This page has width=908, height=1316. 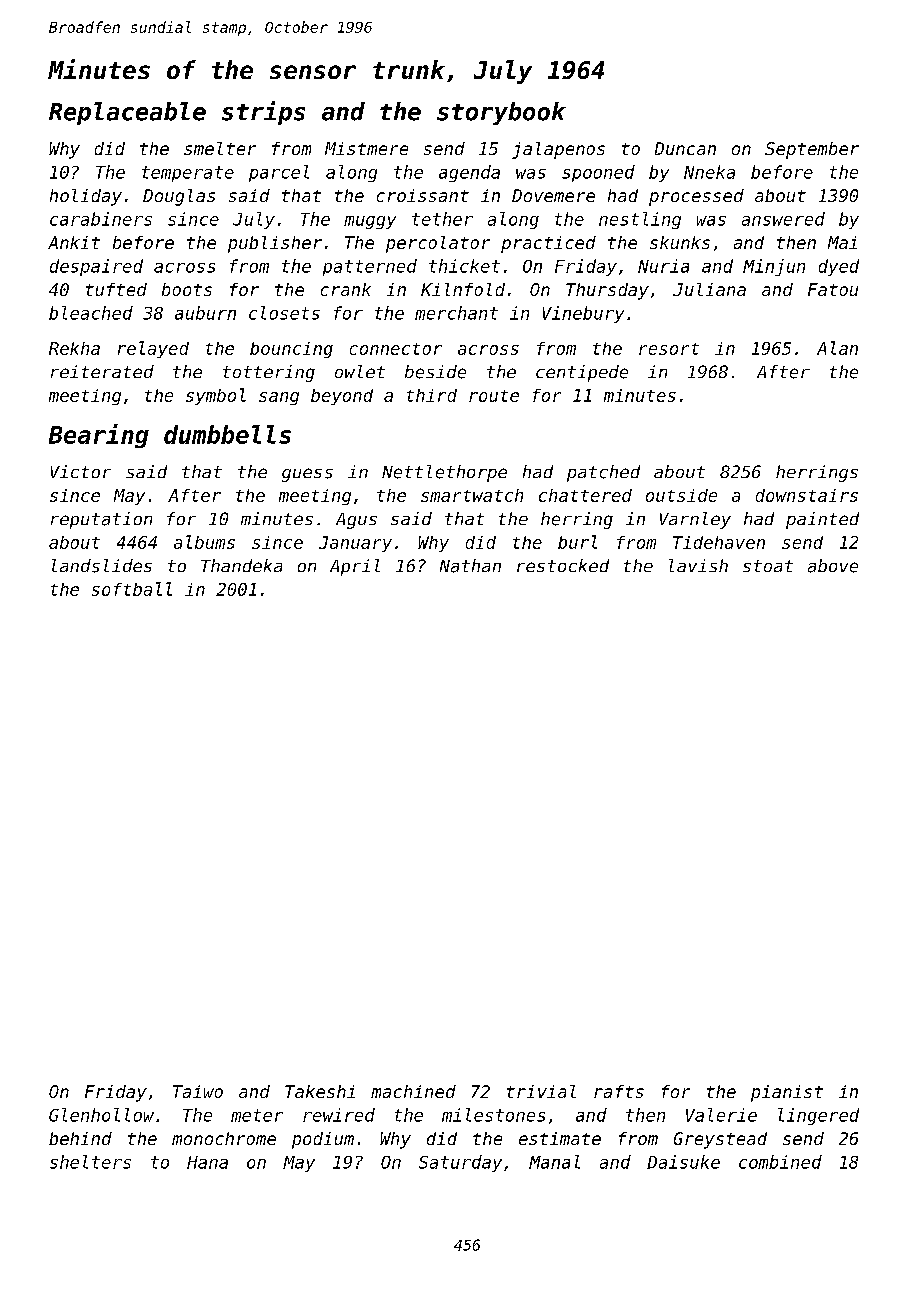 I want to click on Minjun, so click(x=774, y=267).
